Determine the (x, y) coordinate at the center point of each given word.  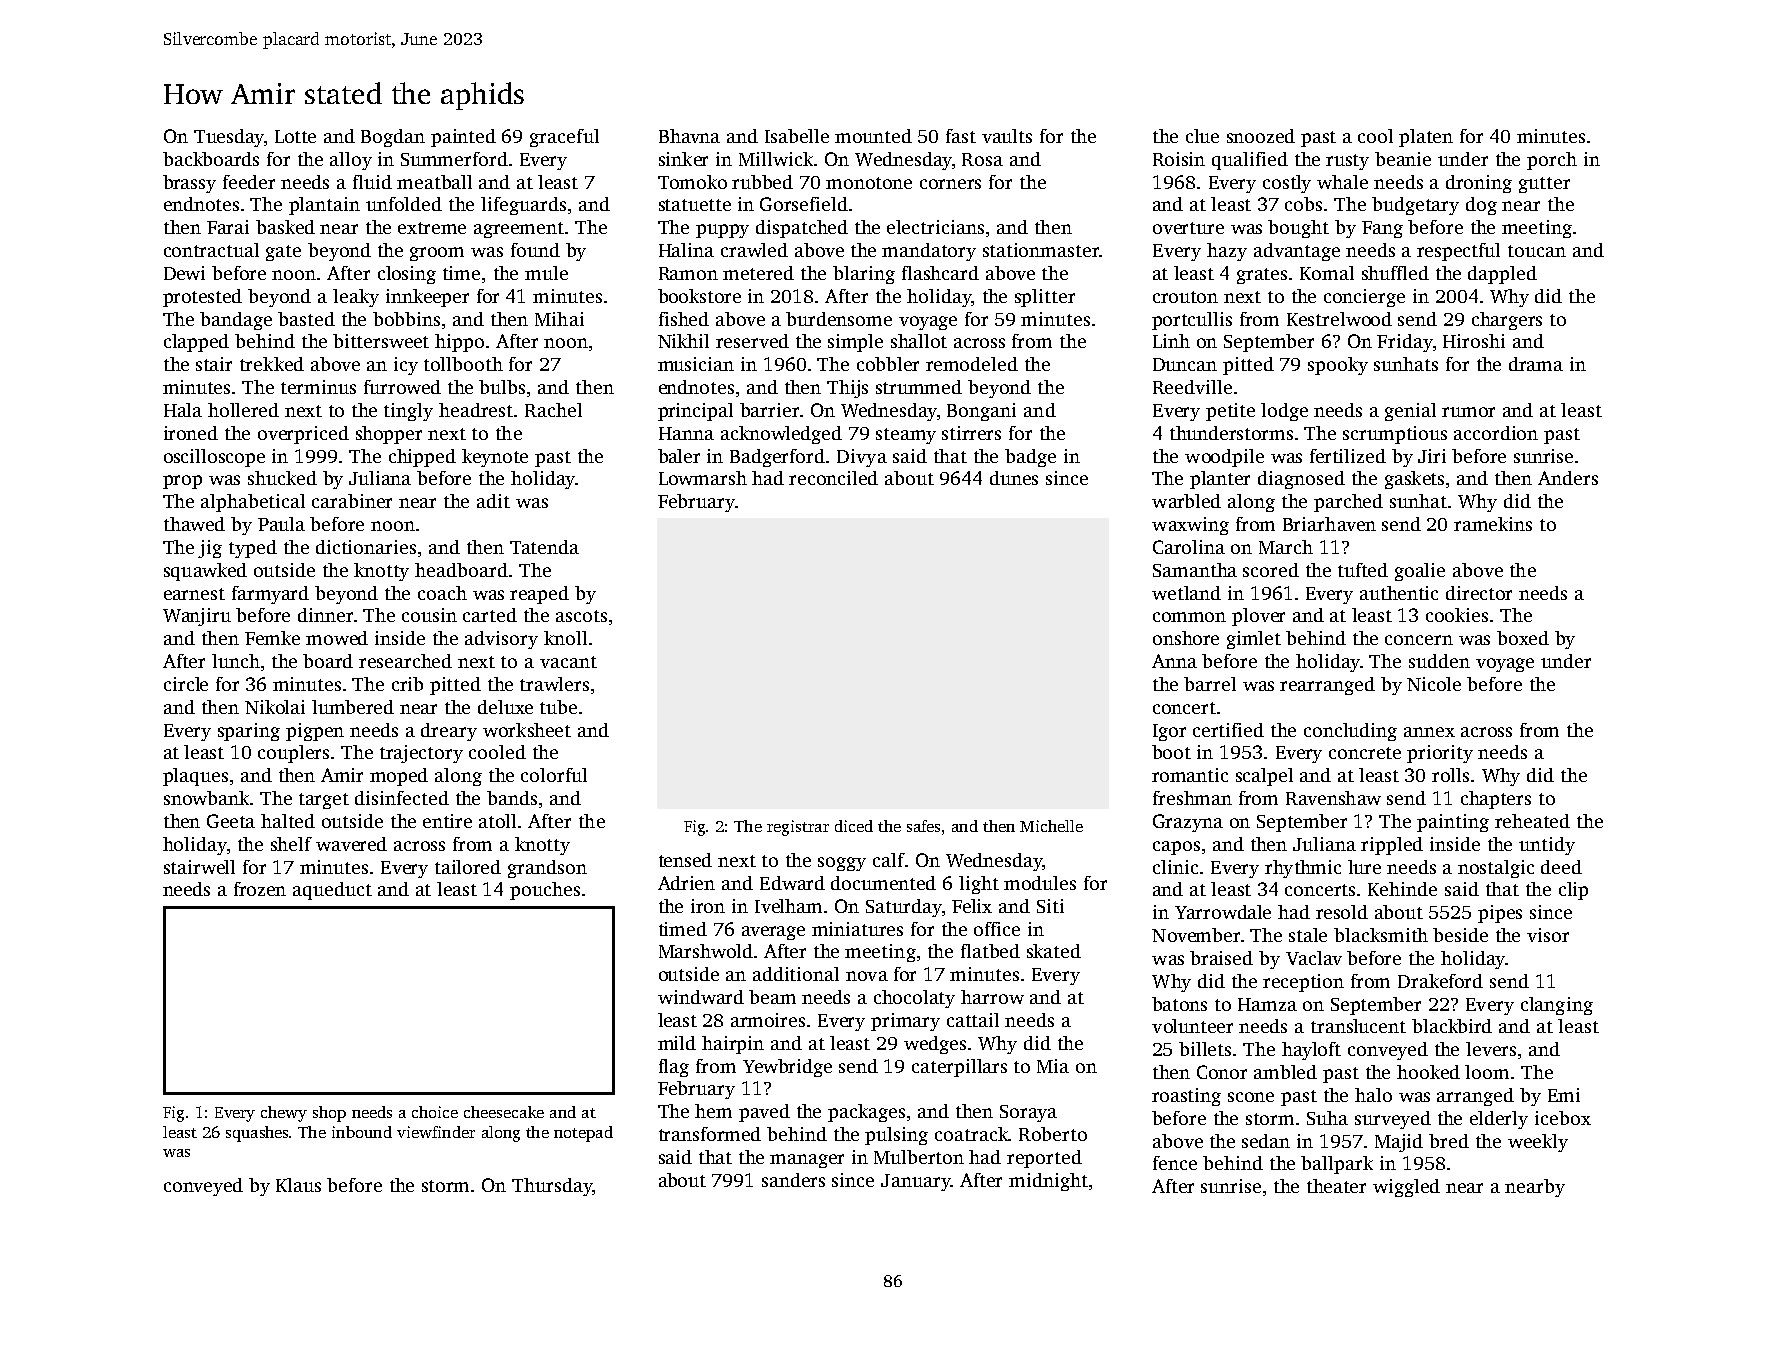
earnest (194, 594)
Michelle (1051, 826)
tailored (468, 867)
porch (1552, 161)
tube (558, 707)
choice (435, 1112)
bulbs (502, 387)
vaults (1007, 136)
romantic (1190, 775)
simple (855, 343)
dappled (1502, 275)
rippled (1392, 846)
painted (463, 138)
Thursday (552, 1187)
